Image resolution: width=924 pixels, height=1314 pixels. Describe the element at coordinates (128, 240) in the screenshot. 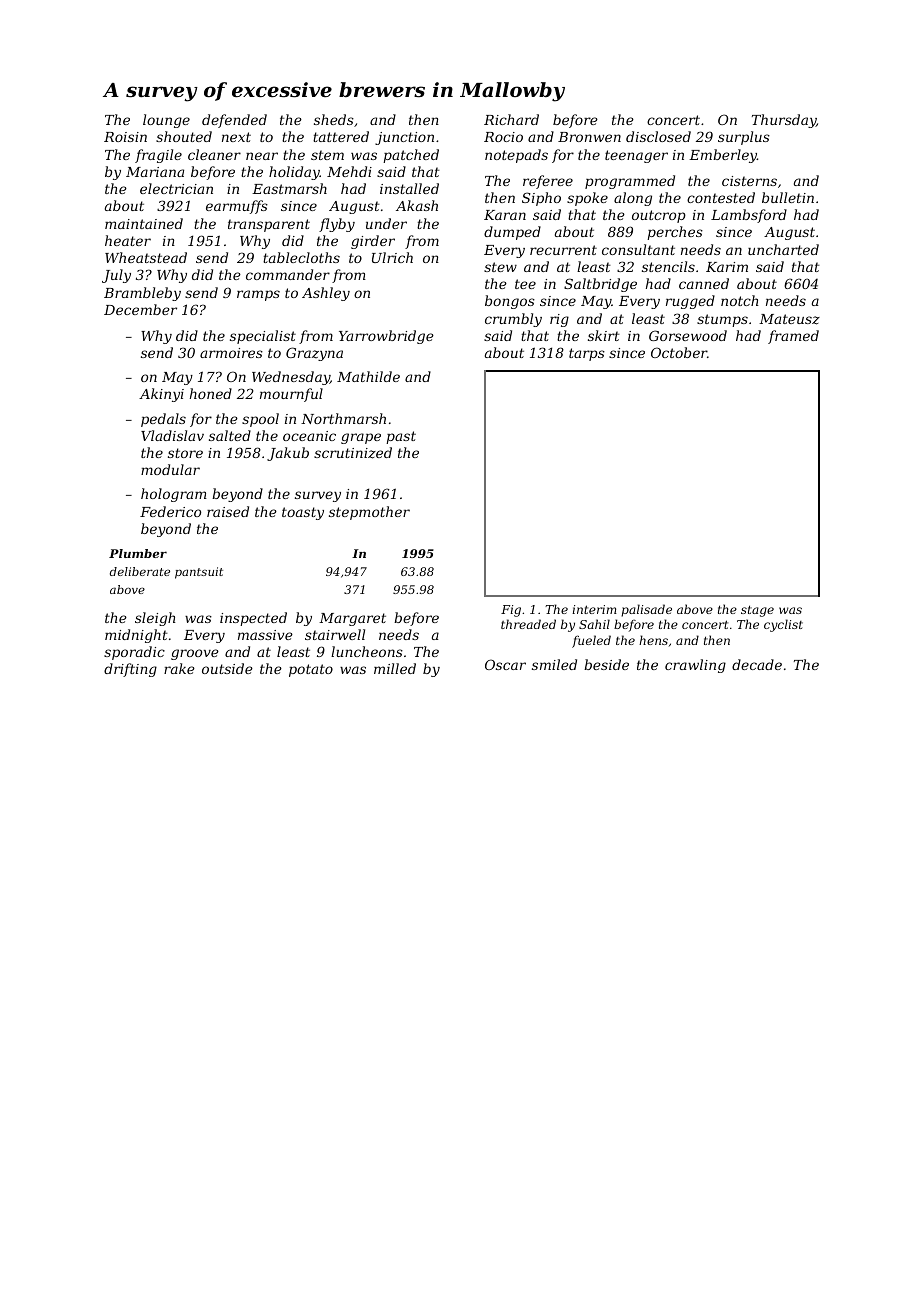

I see `heater` at that location.
